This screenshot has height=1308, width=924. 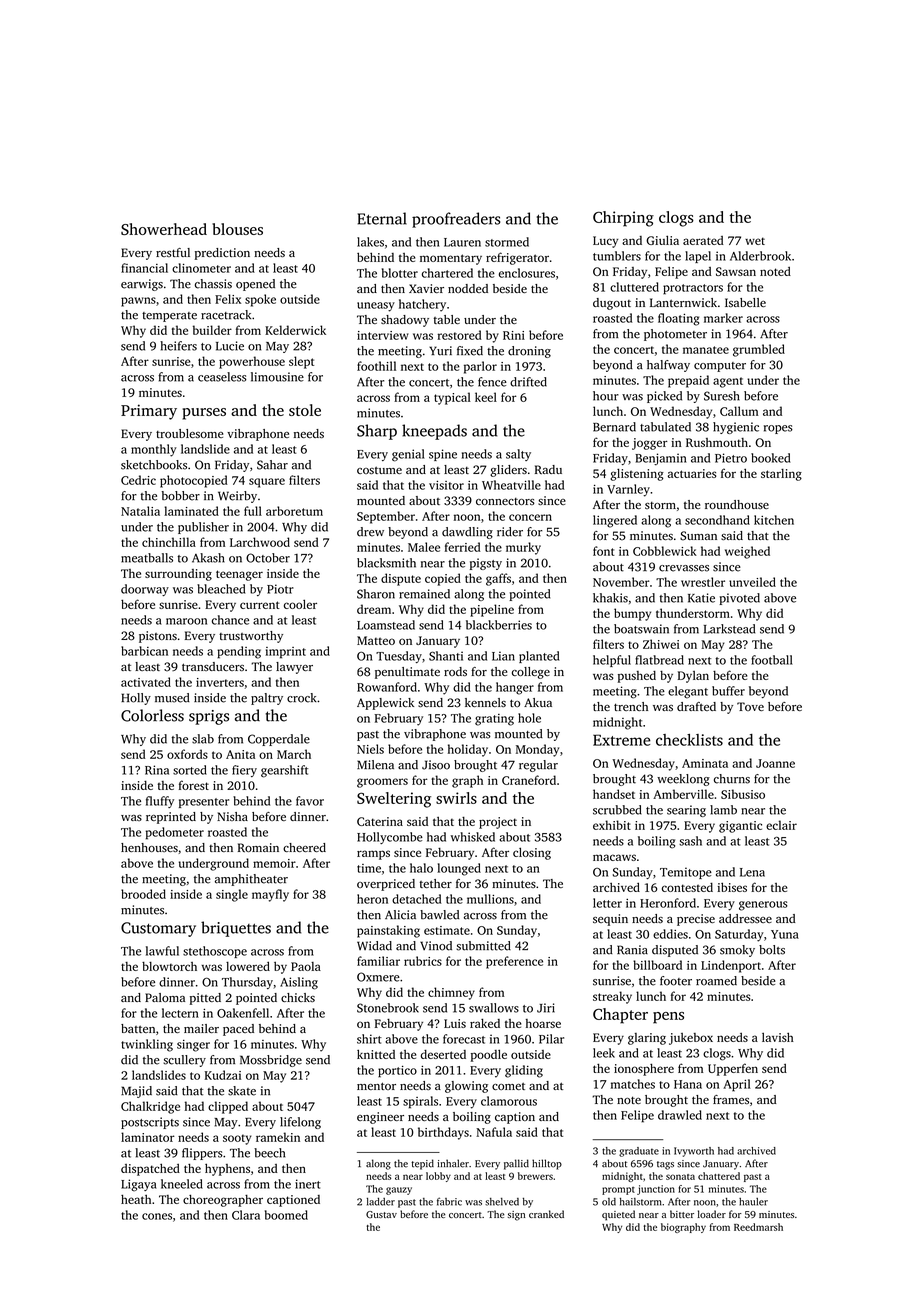 I want to click on wet, so click(x=755, y=241).
